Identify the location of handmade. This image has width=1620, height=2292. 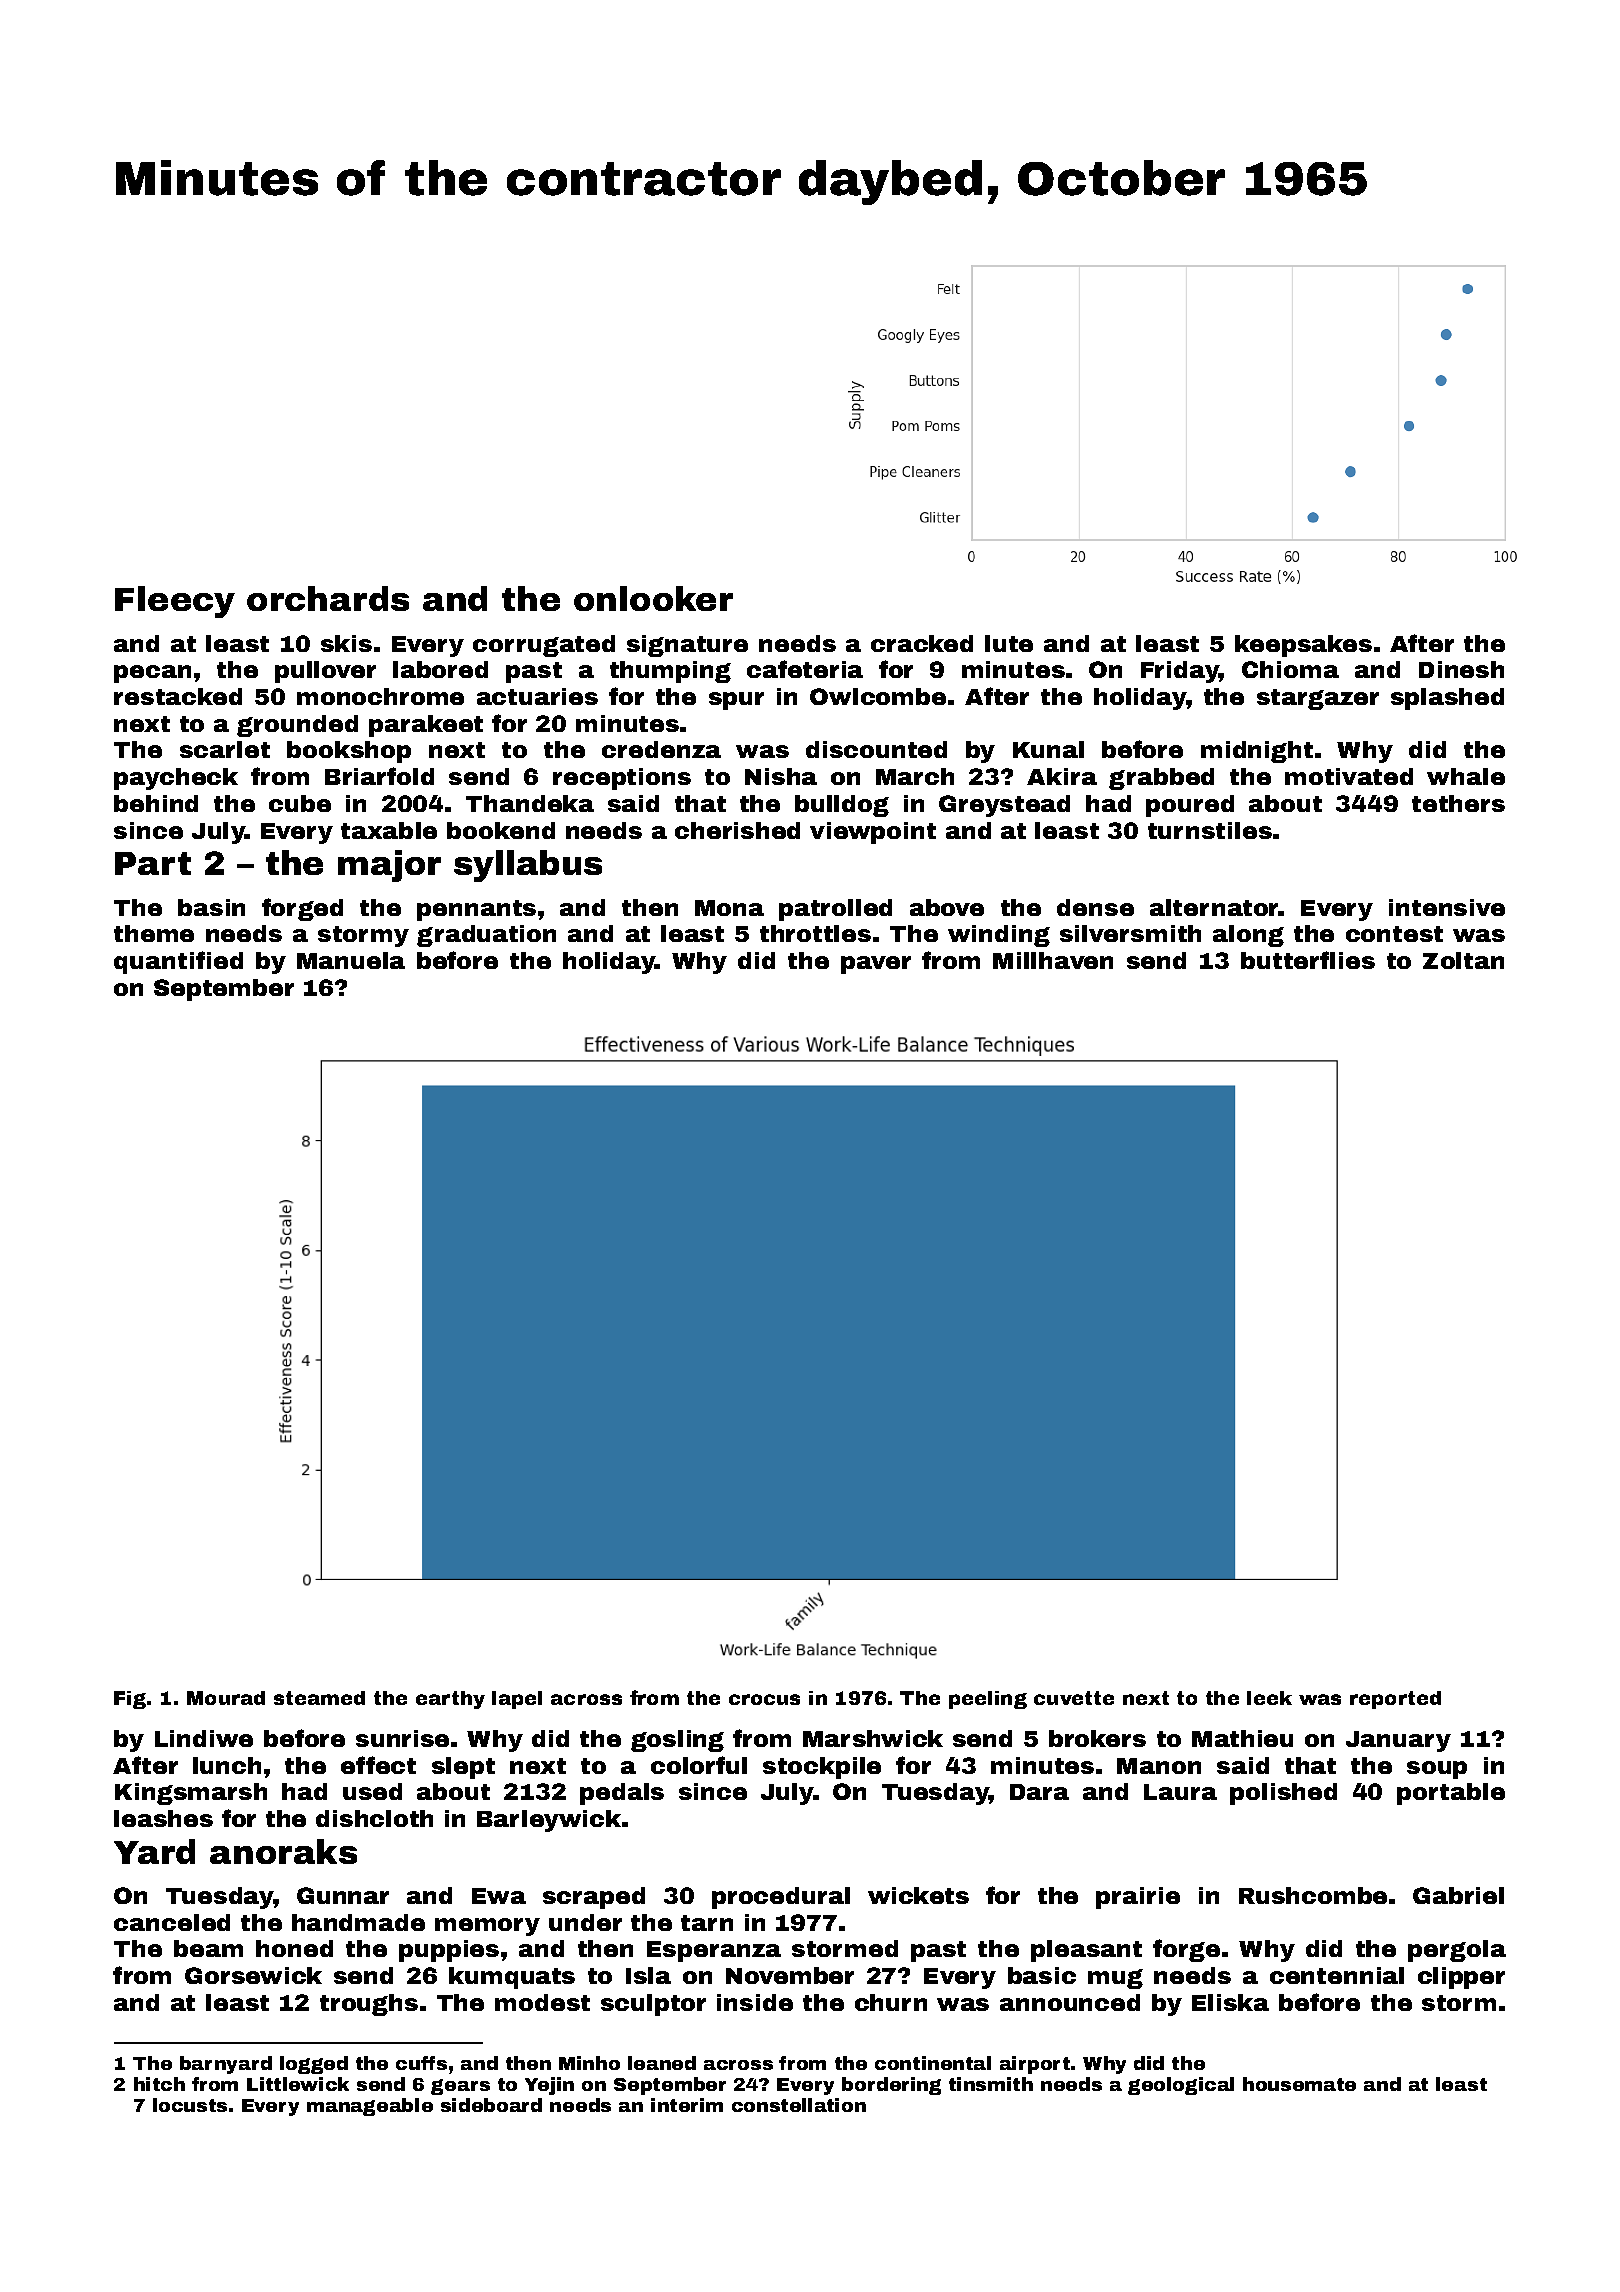
(358, 1922).
